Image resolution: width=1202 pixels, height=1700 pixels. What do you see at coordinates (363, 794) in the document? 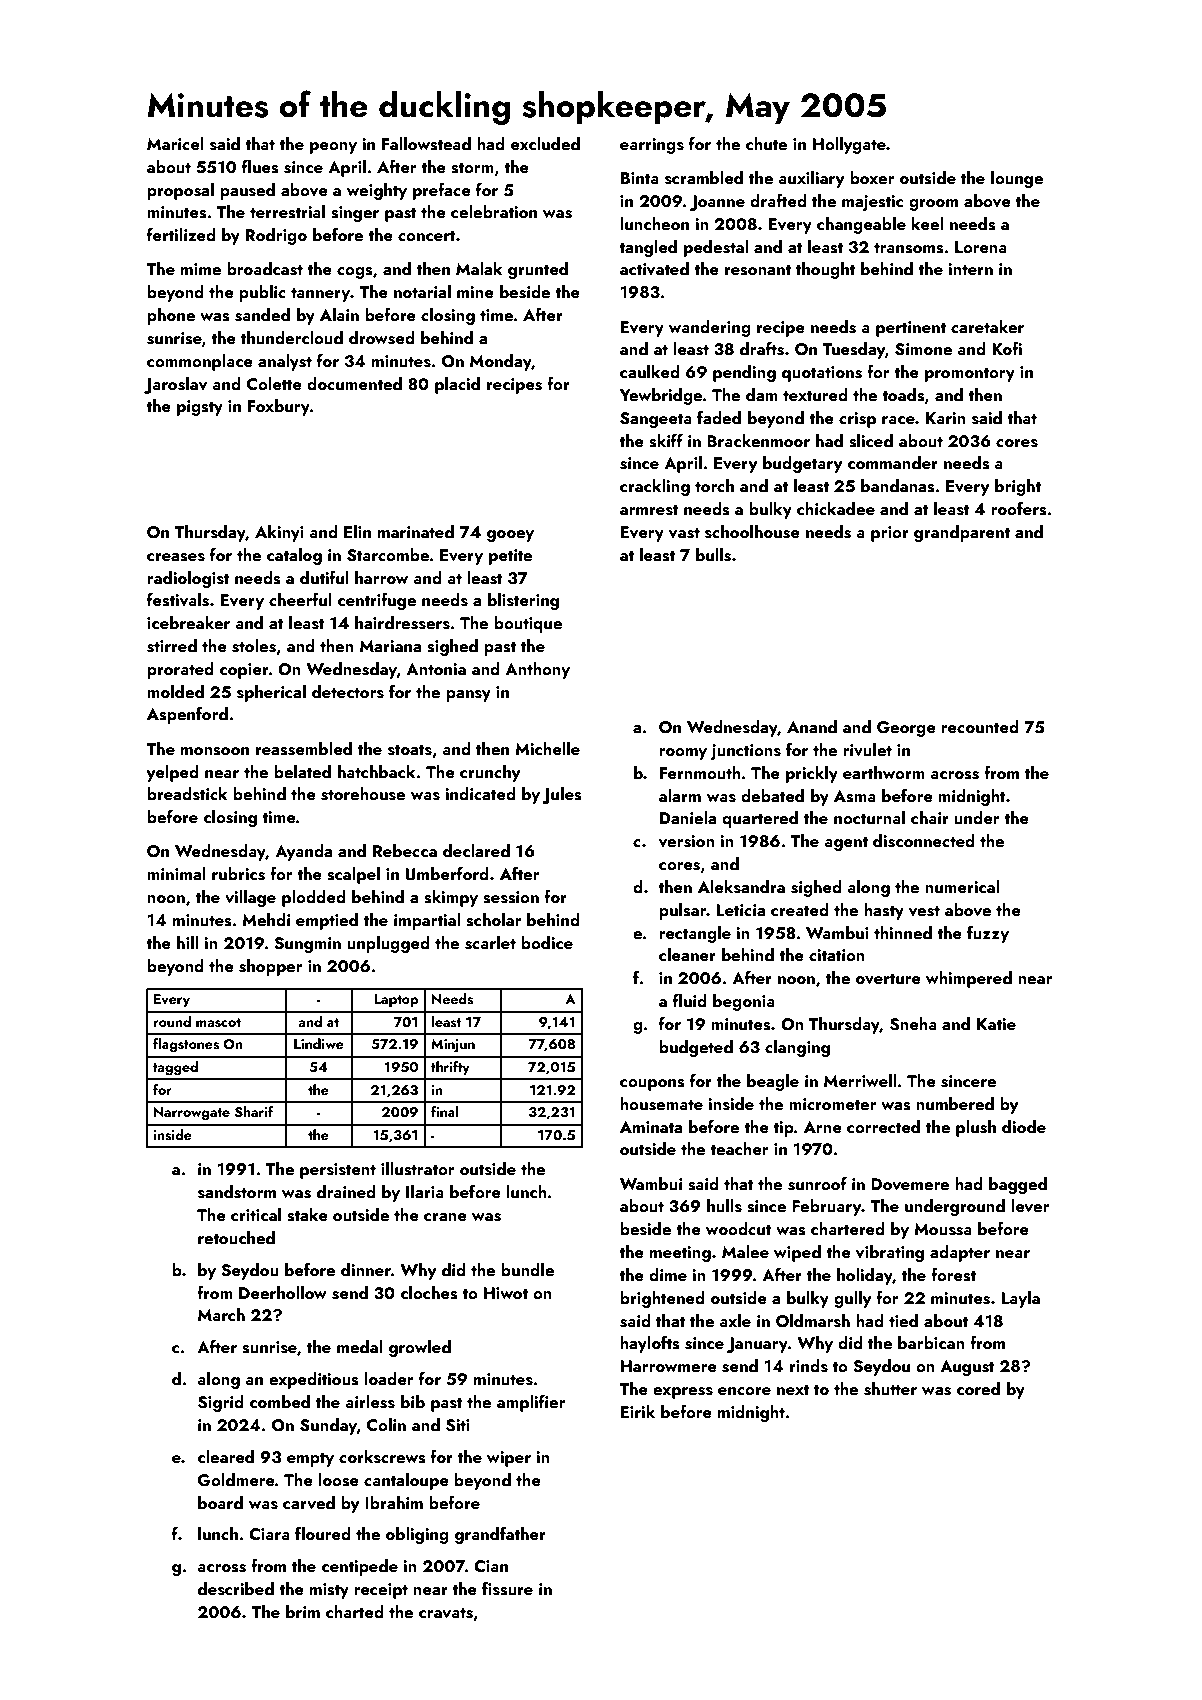
I see `storehouse` at bounding box center [363, 794].
